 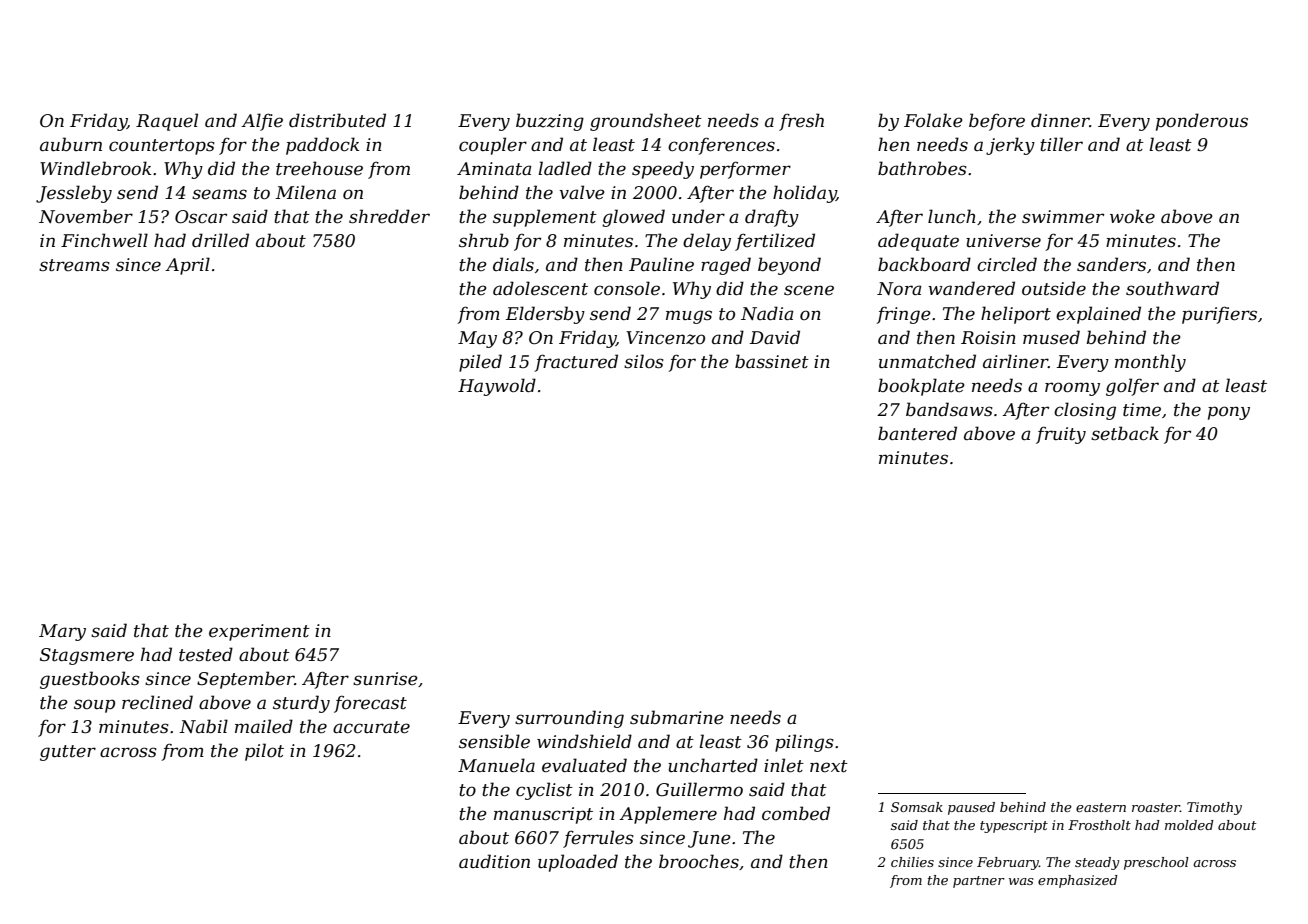 I want to click on distributed, so click(x=337, y=120).
